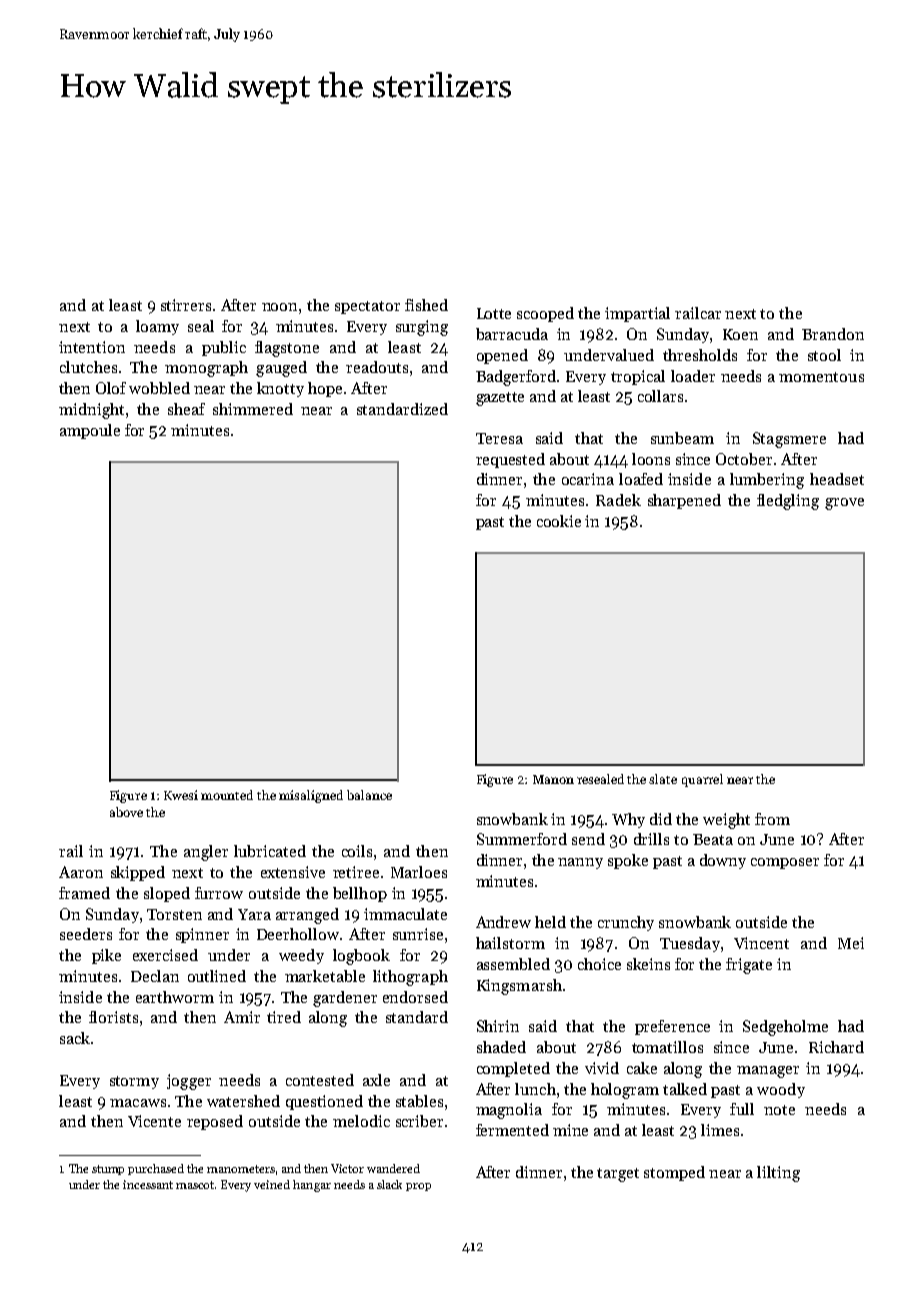 The height and width of the page is (1314, 924). I want to click on outlined, so click(217, 976).
